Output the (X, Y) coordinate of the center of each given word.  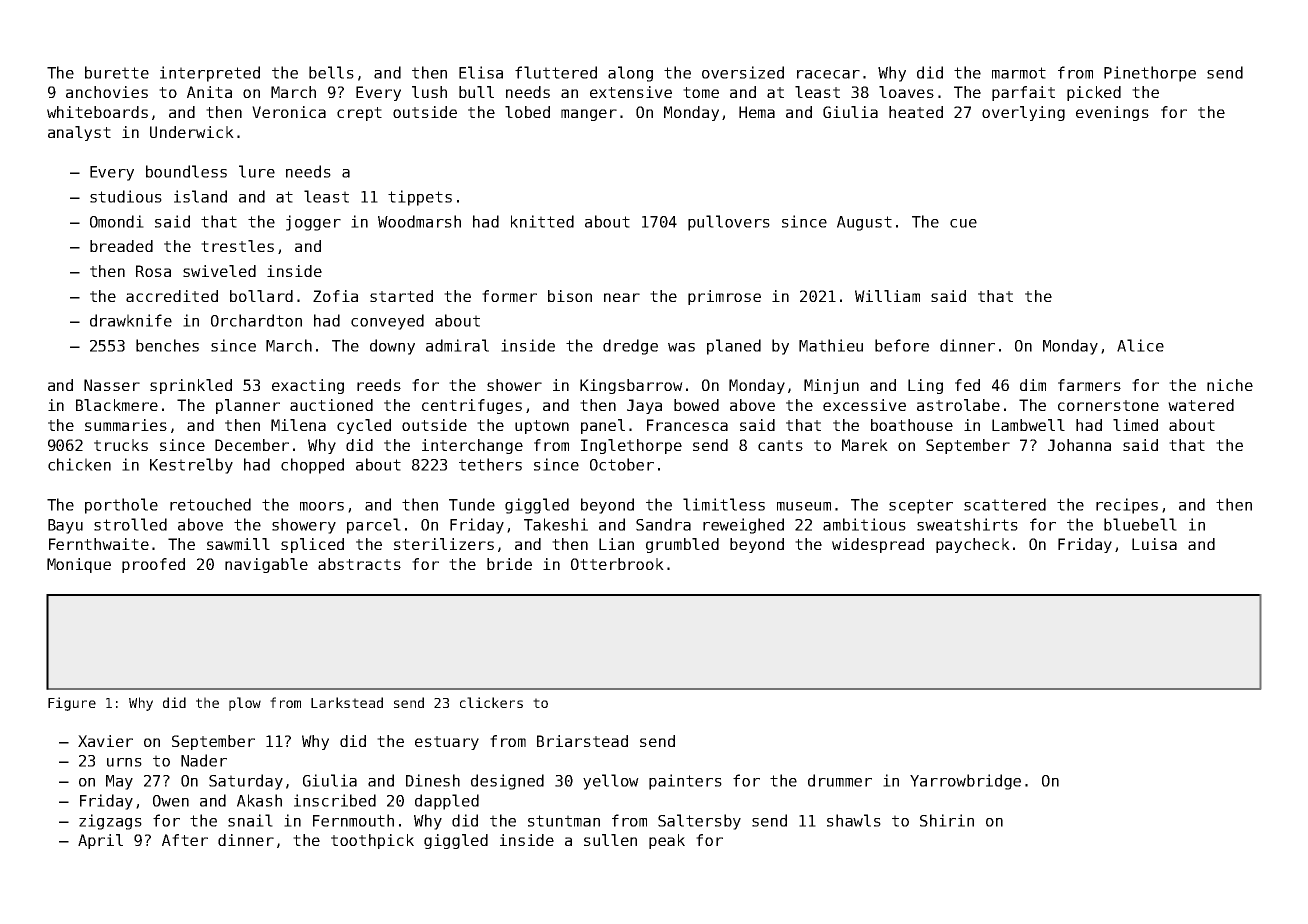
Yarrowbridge (965, 782)
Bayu (65, 526)
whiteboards (97, 112)
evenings (1112, 113)
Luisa (1154, 544)
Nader (204, 760)
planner (248, 406)
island (200, 196)
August (864, 223)
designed (507, 782)
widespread (878, 545)
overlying (1023, 113)
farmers (1089, 385)
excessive (864, 405)
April (100, 841)
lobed (527, 112)
